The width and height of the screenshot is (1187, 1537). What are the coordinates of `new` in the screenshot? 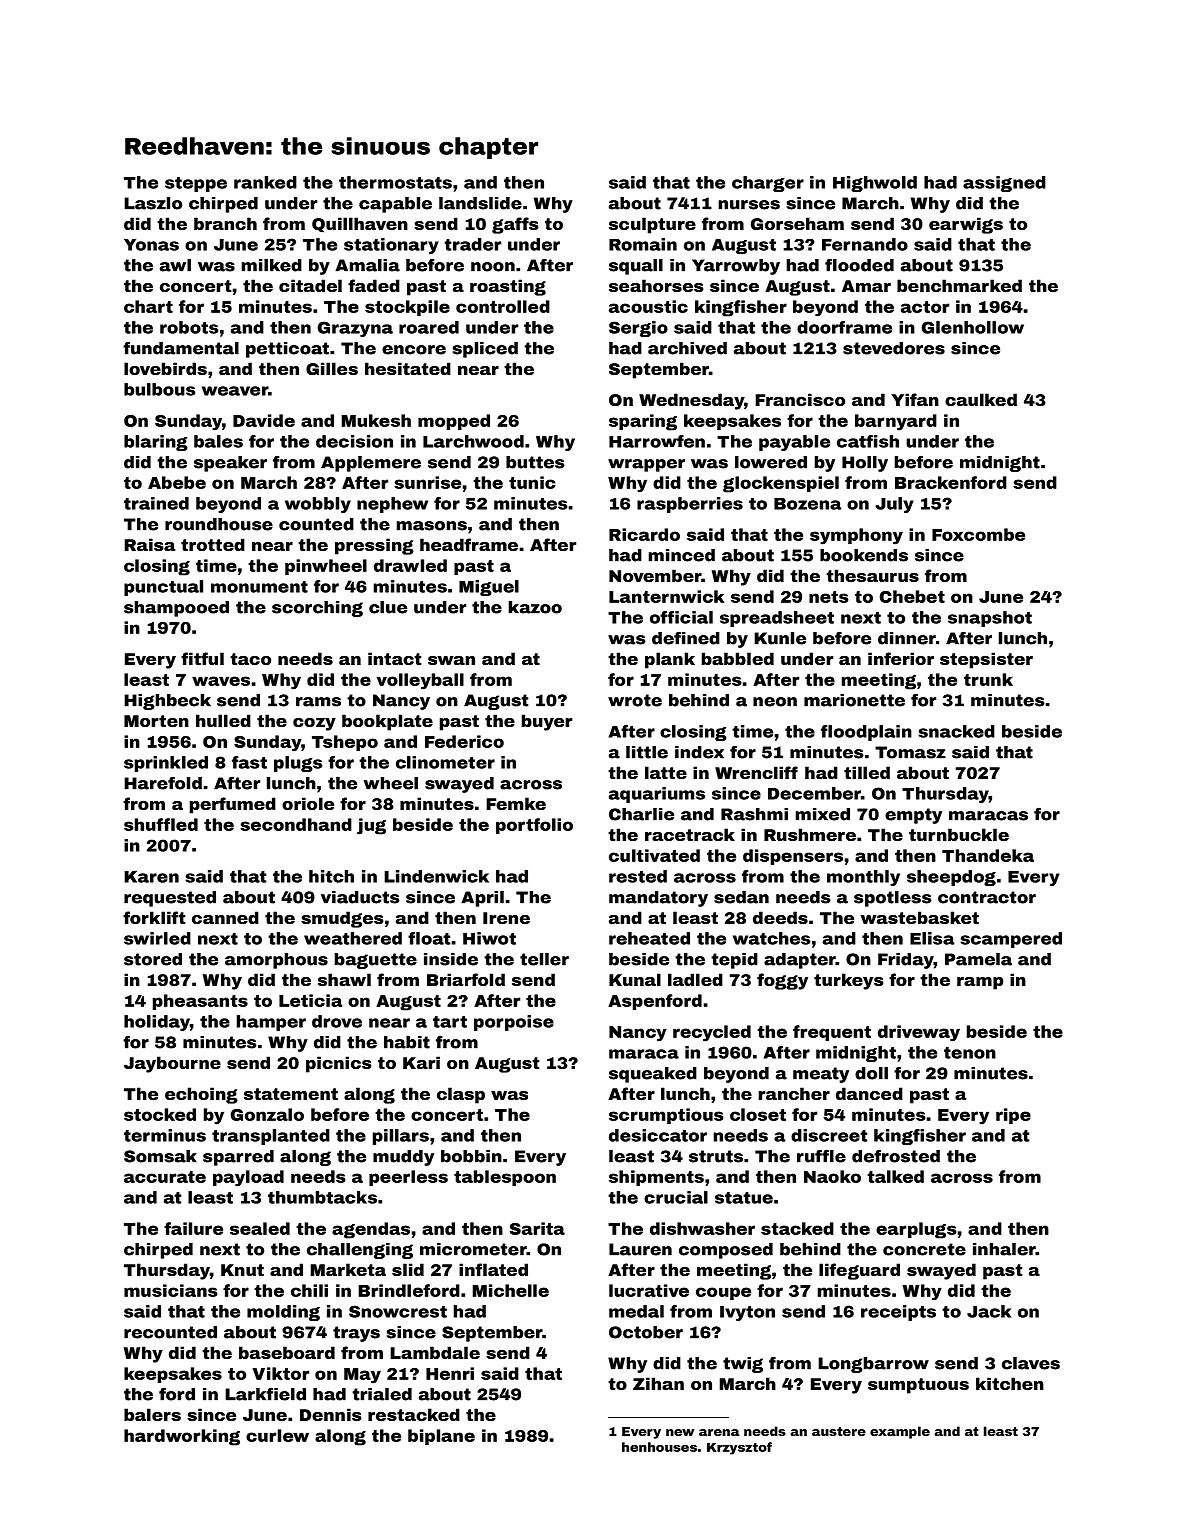 It's located at (680, 1432).
